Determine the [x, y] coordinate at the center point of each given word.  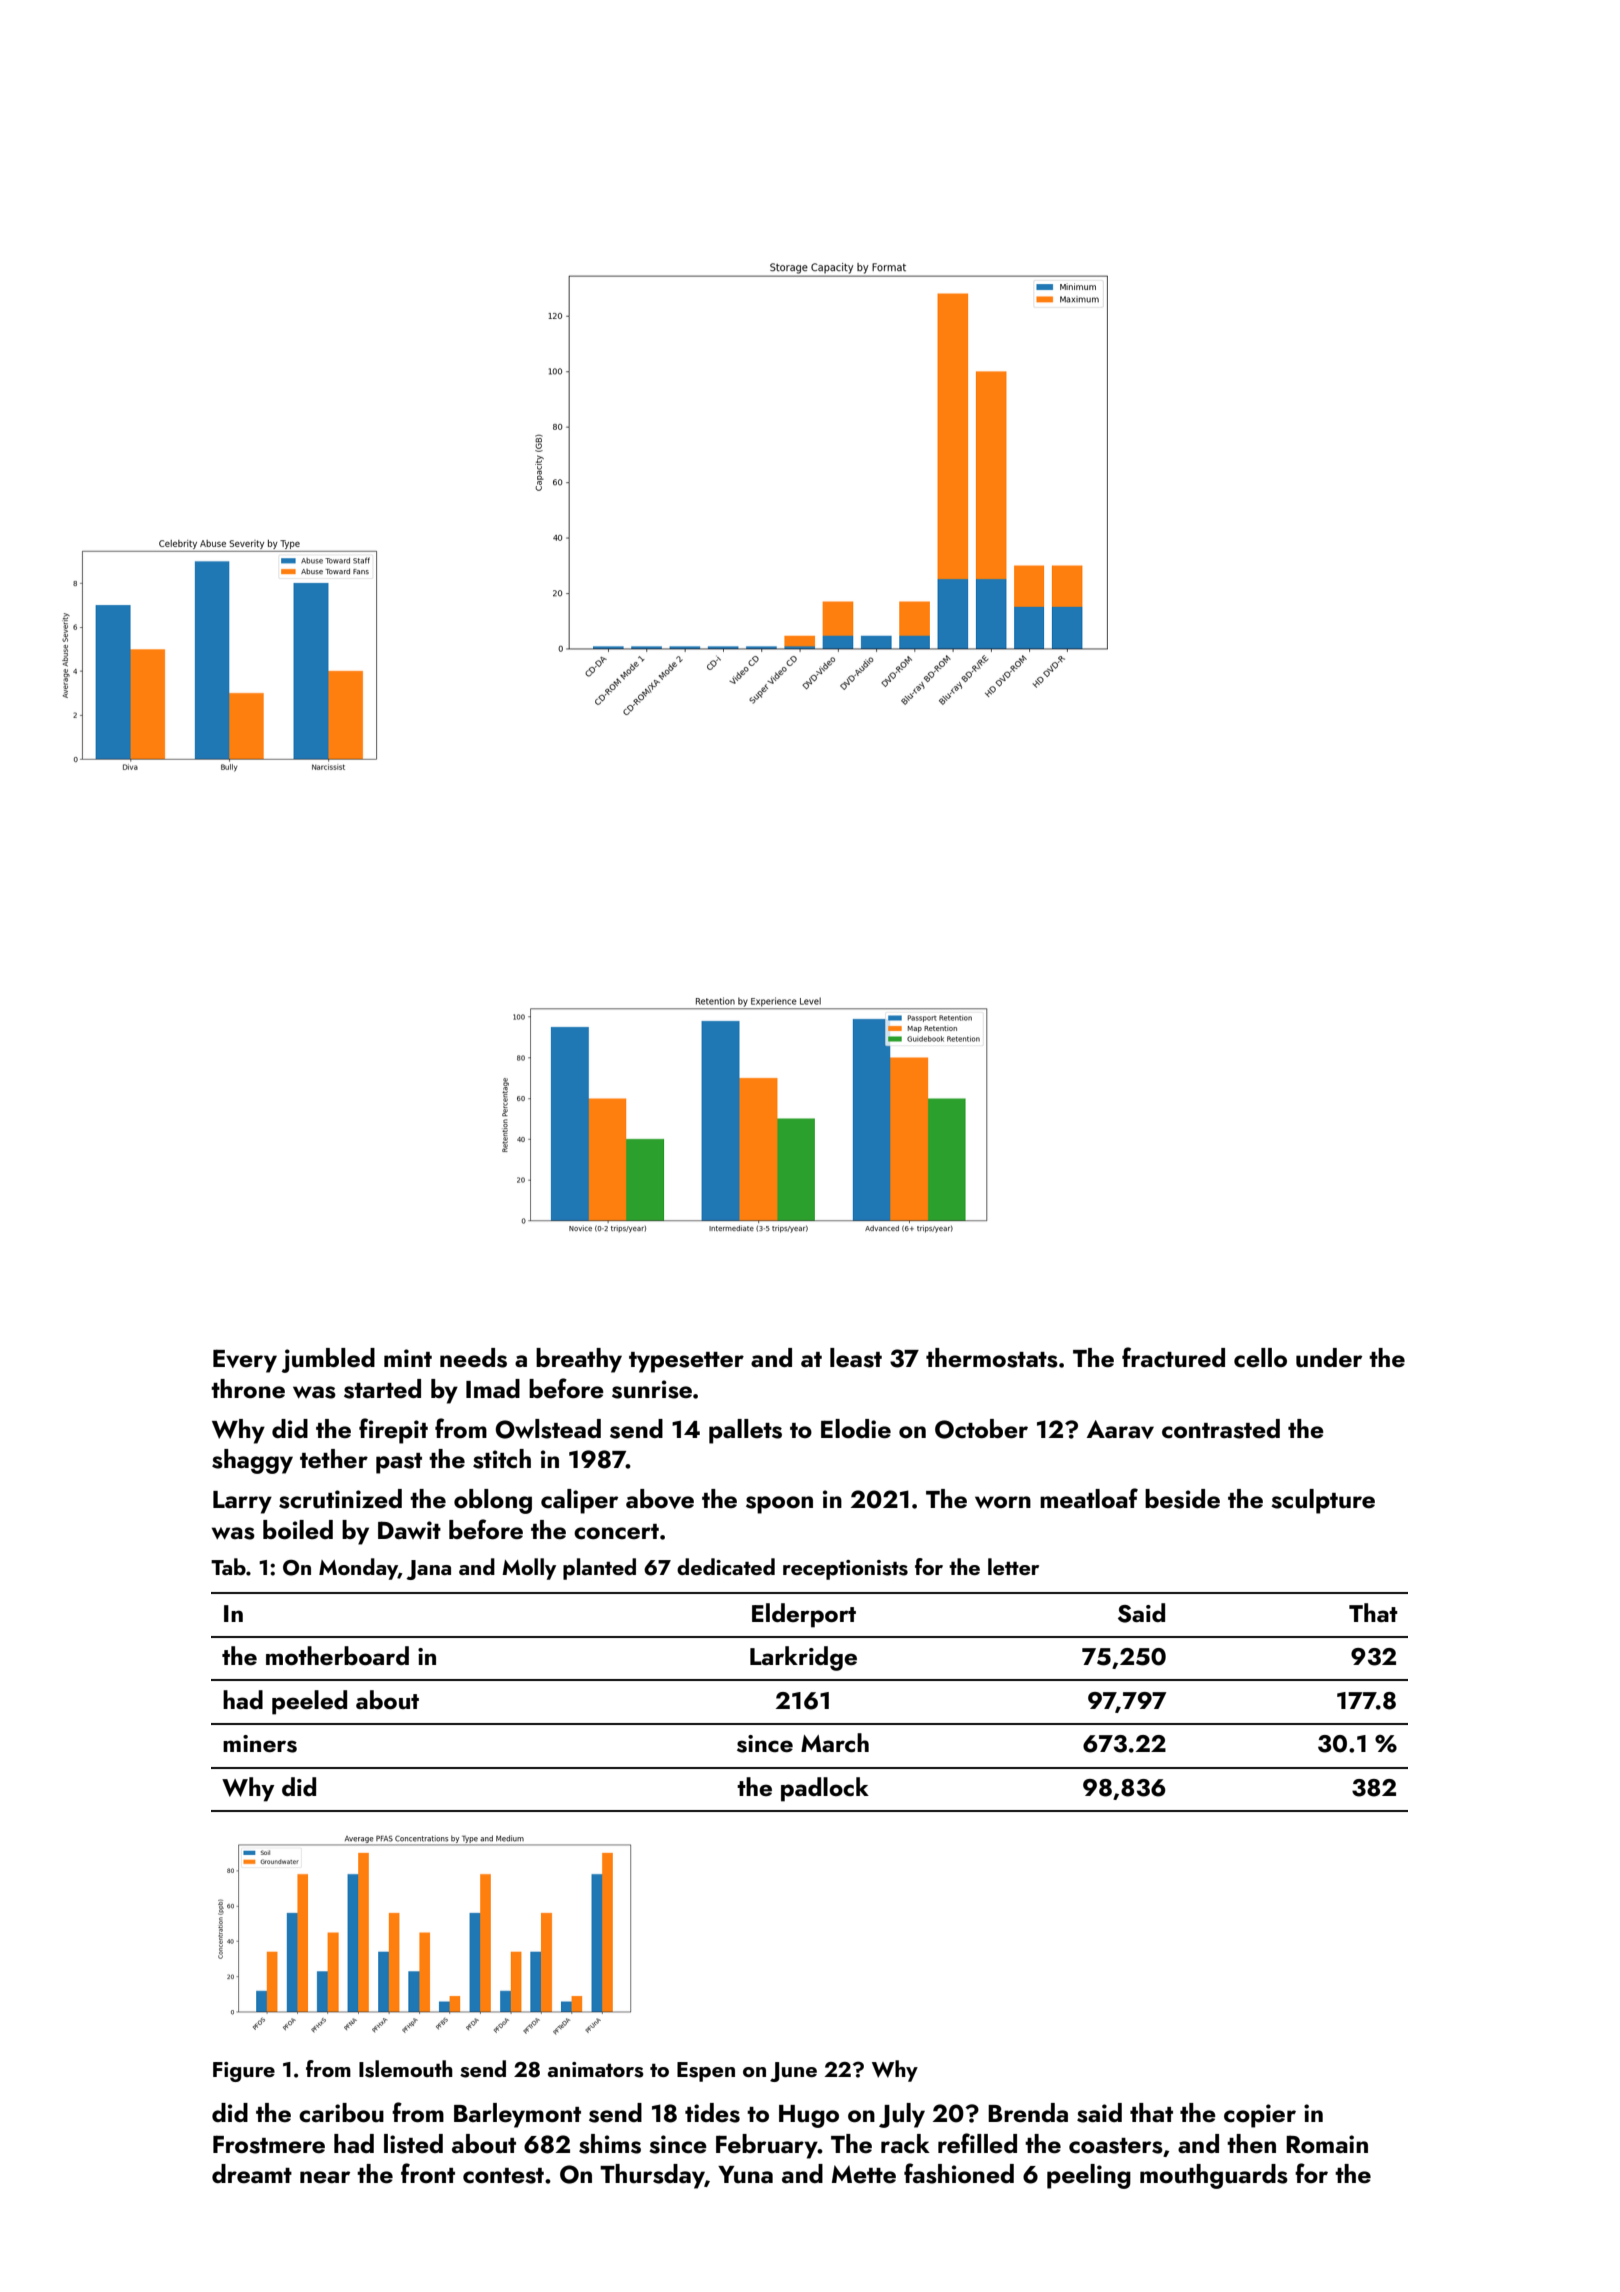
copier [1260, 2116]
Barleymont [517, 2115]
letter [1013, 1566]
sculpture [1323, 1501]
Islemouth [406, 2069]
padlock [825, 1789]
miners [260, 1744]
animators [596, 2070]
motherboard [337, 1655]
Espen [706, 2072]
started [382, 1389]
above [660, 1499]
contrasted [1221, 1429]
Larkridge [803, 1658]
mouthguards [1214, 2176]
